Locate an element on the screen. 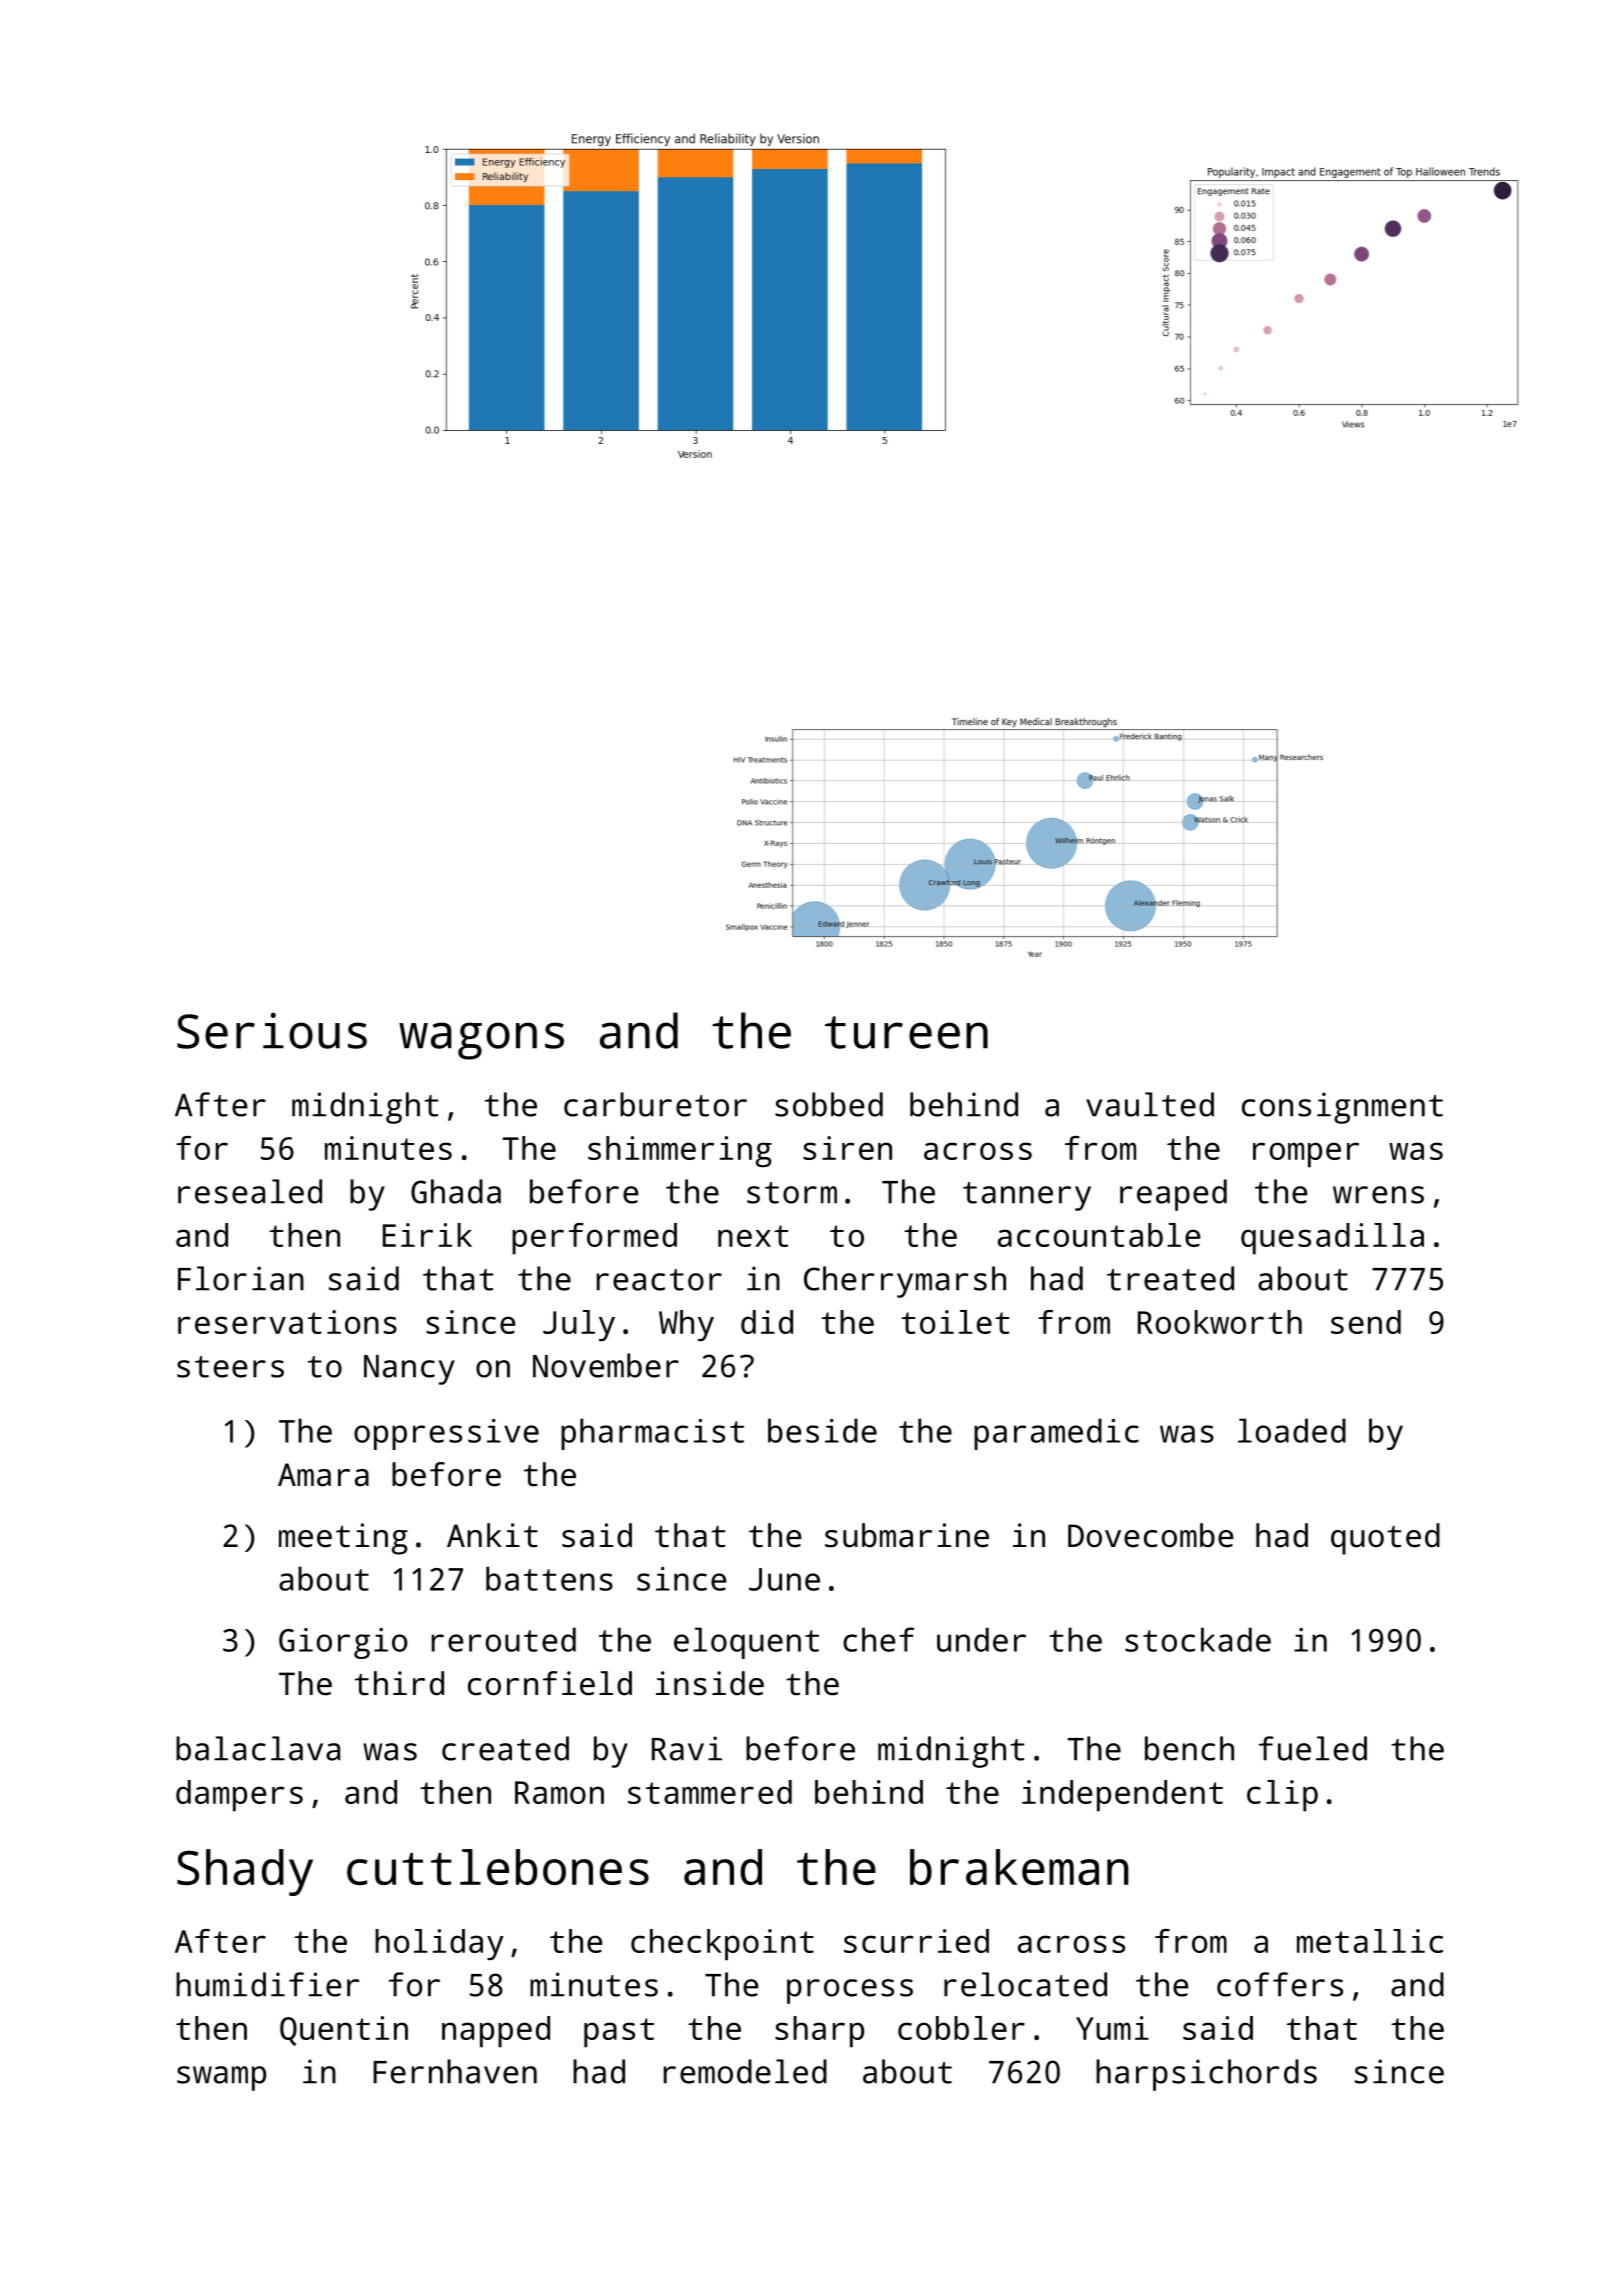 This screenshot has height=2292, width=1620. reservations is located at coordinates (287, 1322).
